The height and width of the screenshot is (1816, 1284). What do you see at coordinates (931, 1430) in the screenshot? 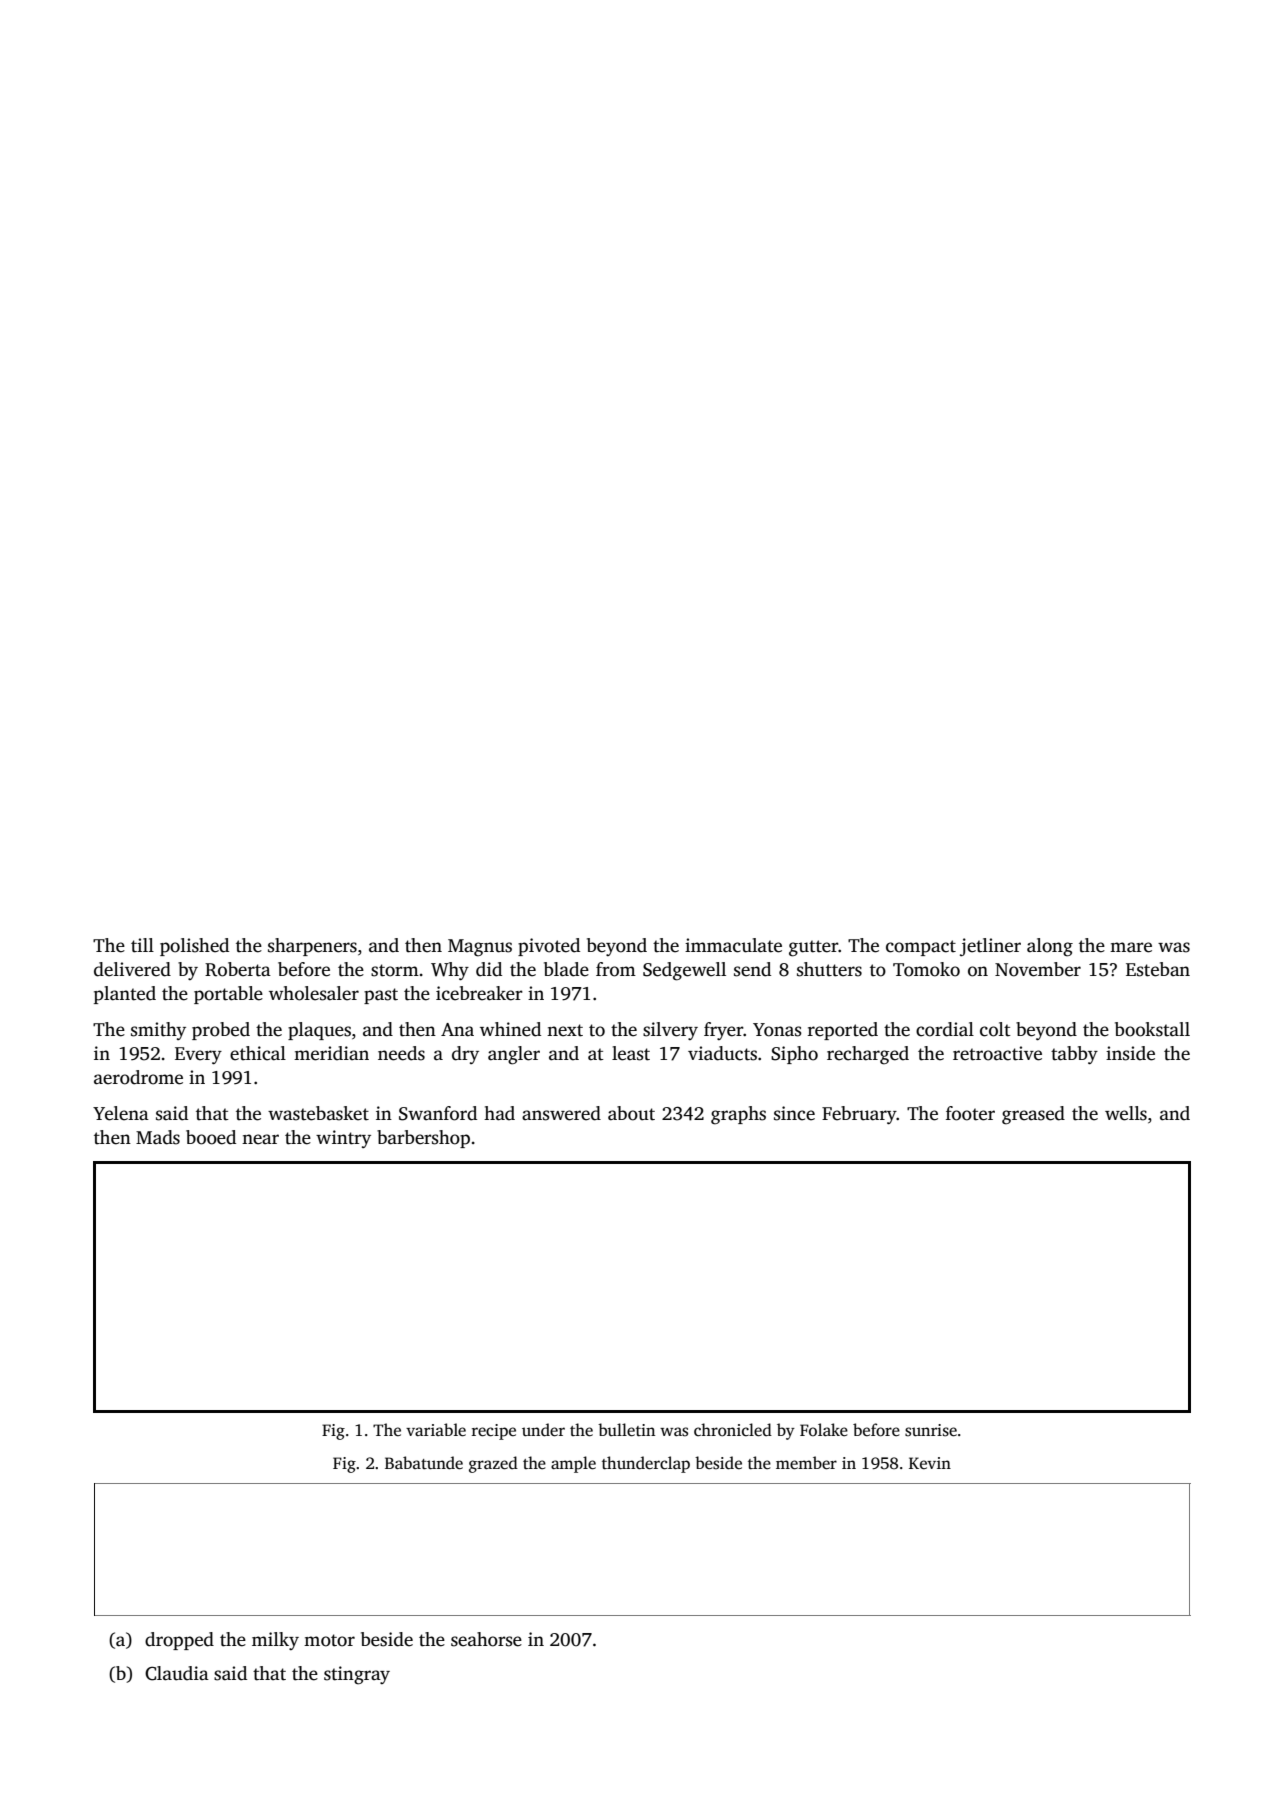
I see `sunrise` at bounding box center [931, 1430].
